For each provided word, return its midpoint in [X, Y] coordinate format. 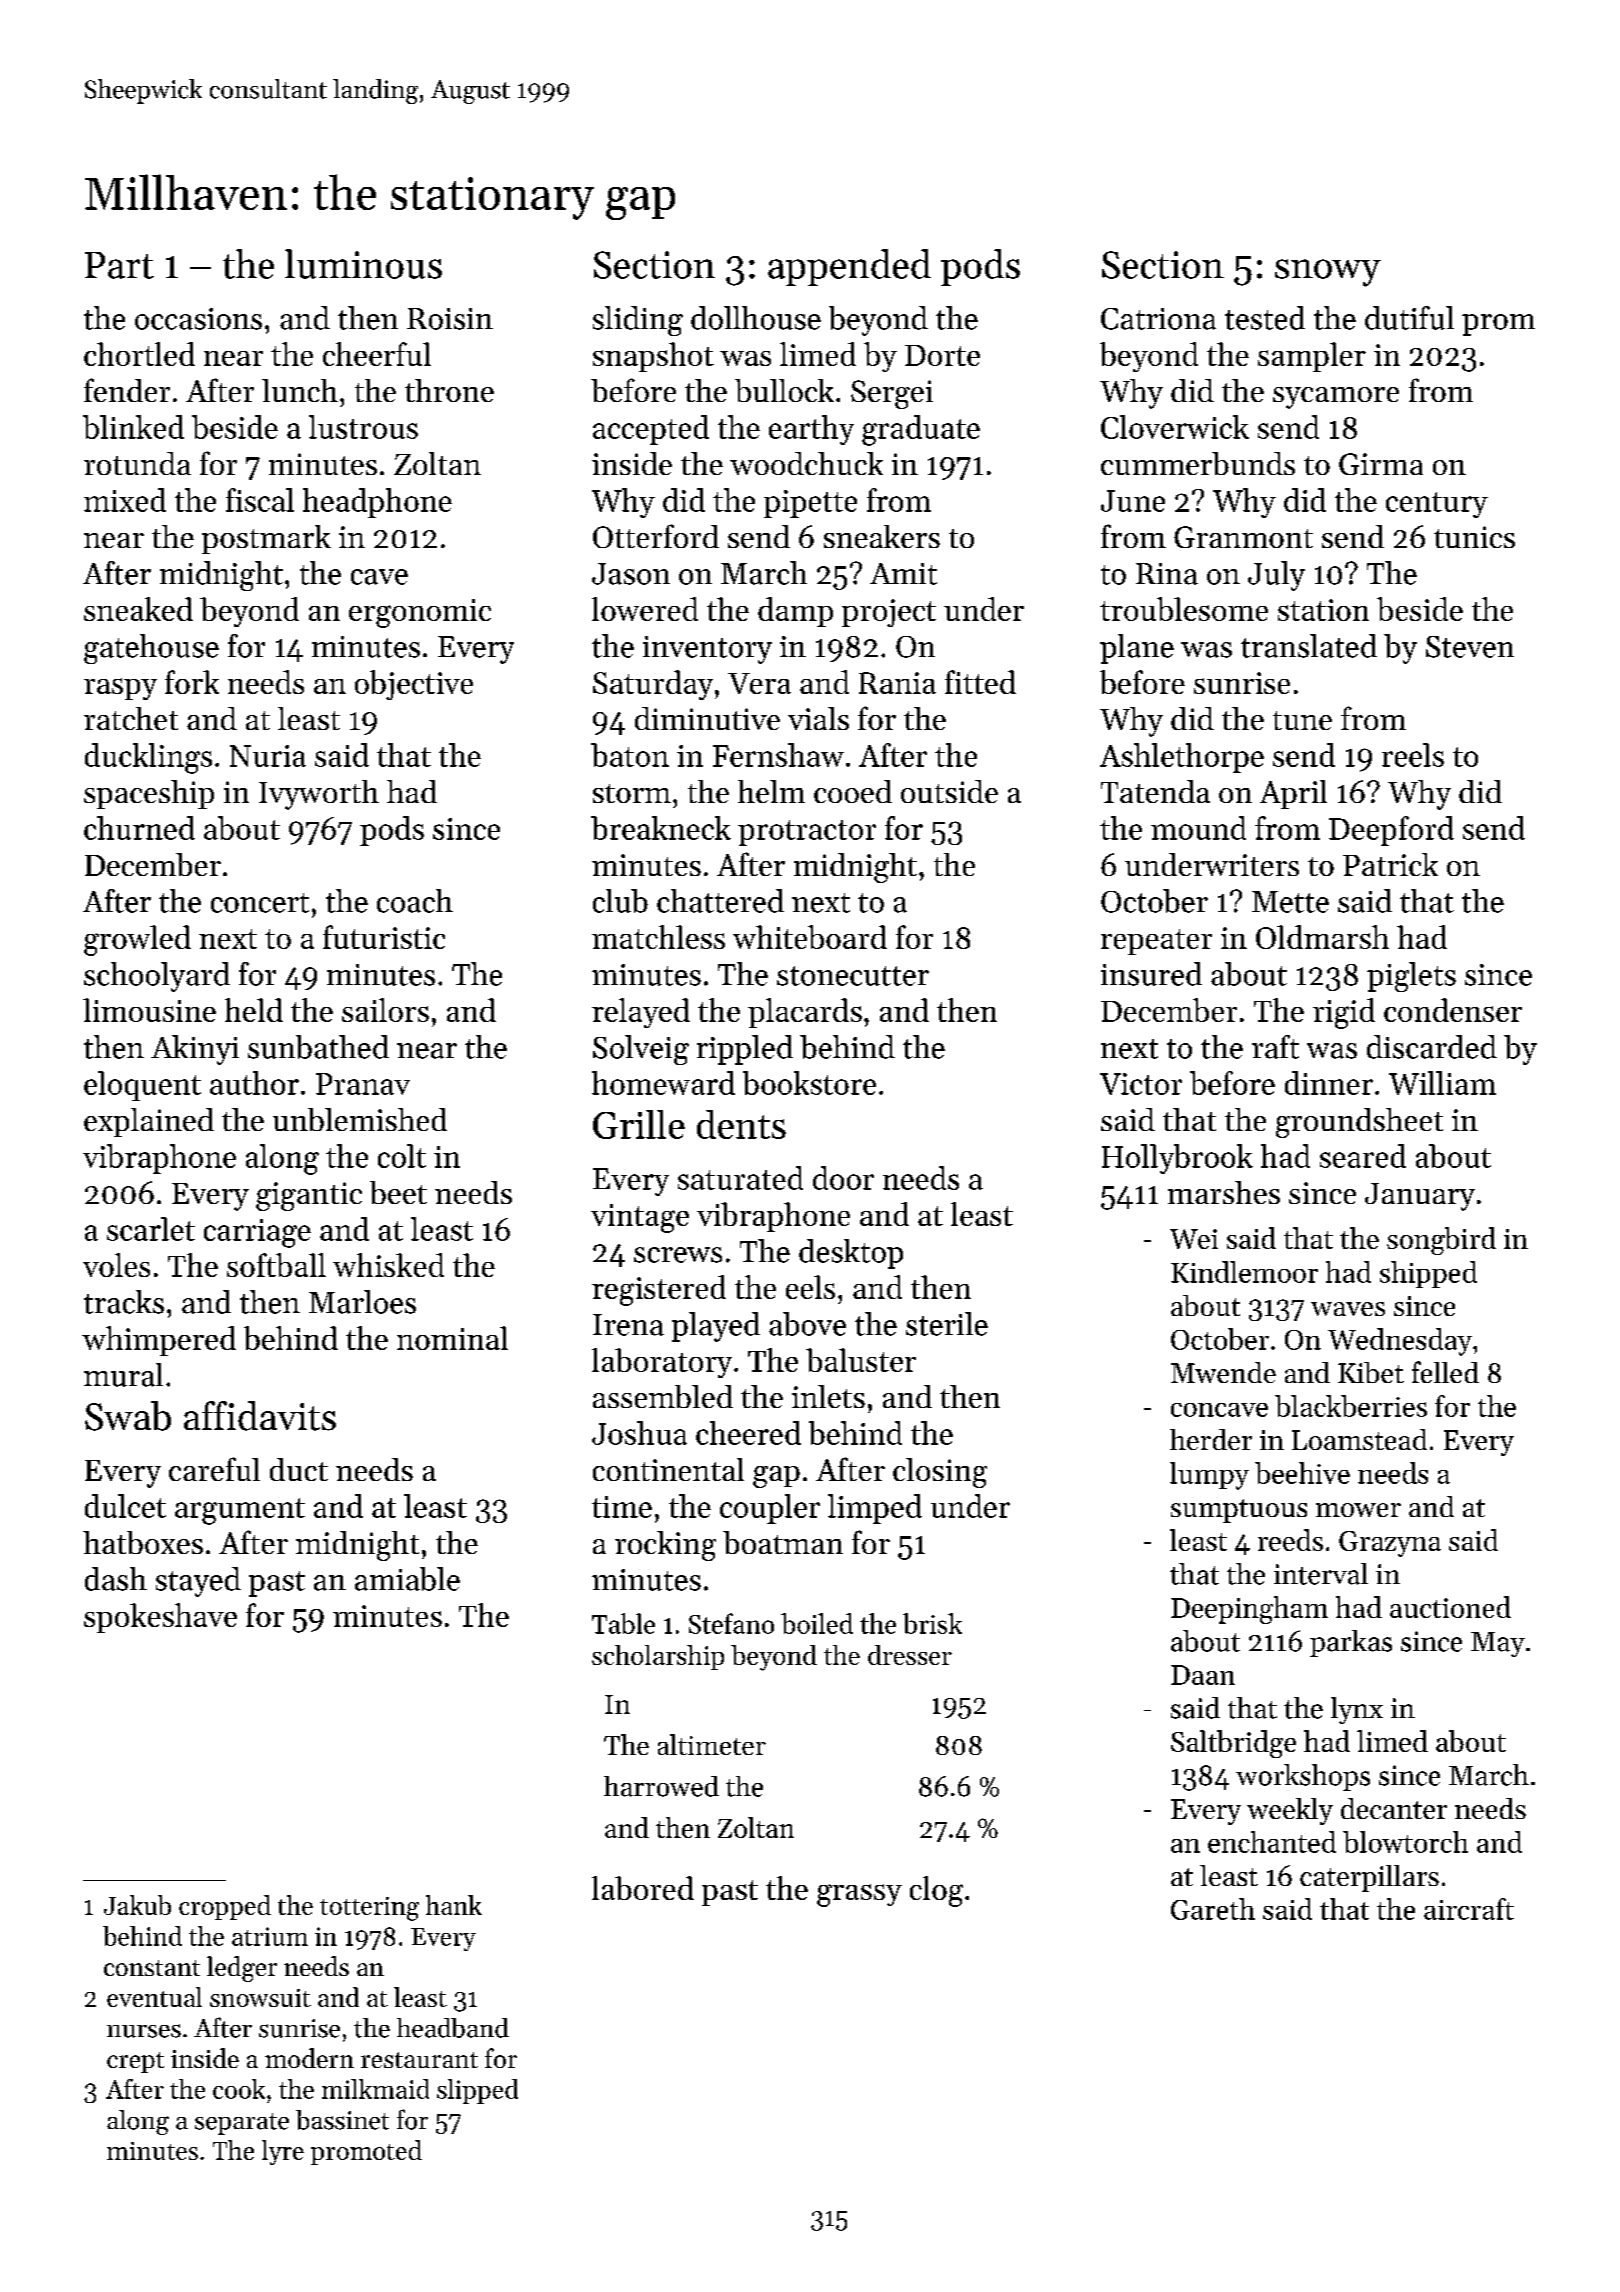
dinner [1329, 1083]
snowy [1328, 273]
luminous [363, 264]
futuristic [384, 937]
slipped [477, 2091]
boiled [817, 1623]
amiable [407, 1579]
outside [949, 791]
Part [119, 265]
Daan [1203, 1675]
